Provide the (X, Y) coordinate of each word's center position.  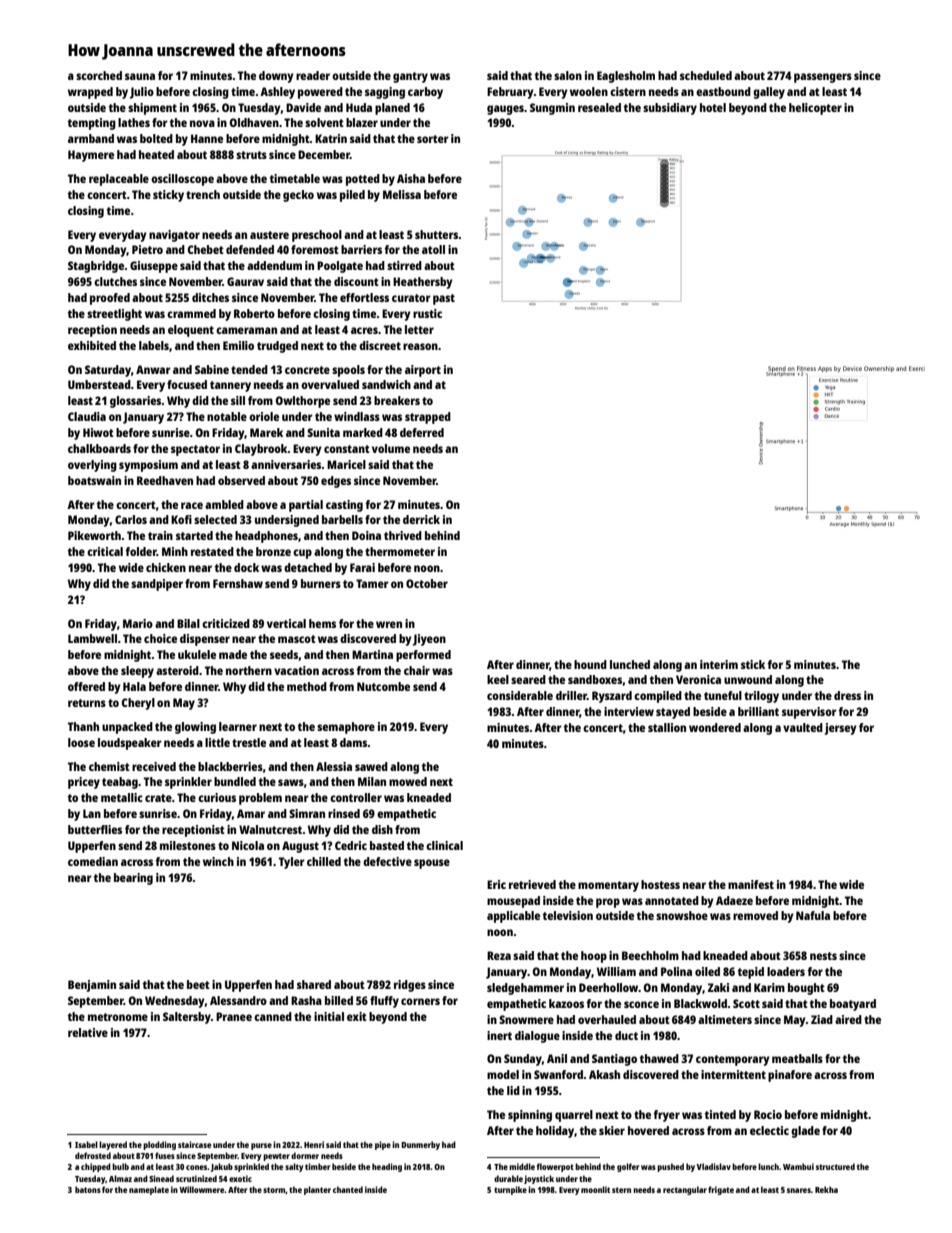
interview (629, 711)
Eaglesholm (626, 77)
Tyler (292, 863)
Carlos (131, 519)
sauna (140, 76)
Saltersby (187, 1018)
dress (847, 695)
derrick (421, 519)
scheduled (706, 75)
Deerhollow (608, 987)
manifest (751, 884)
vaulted (803, 727)
